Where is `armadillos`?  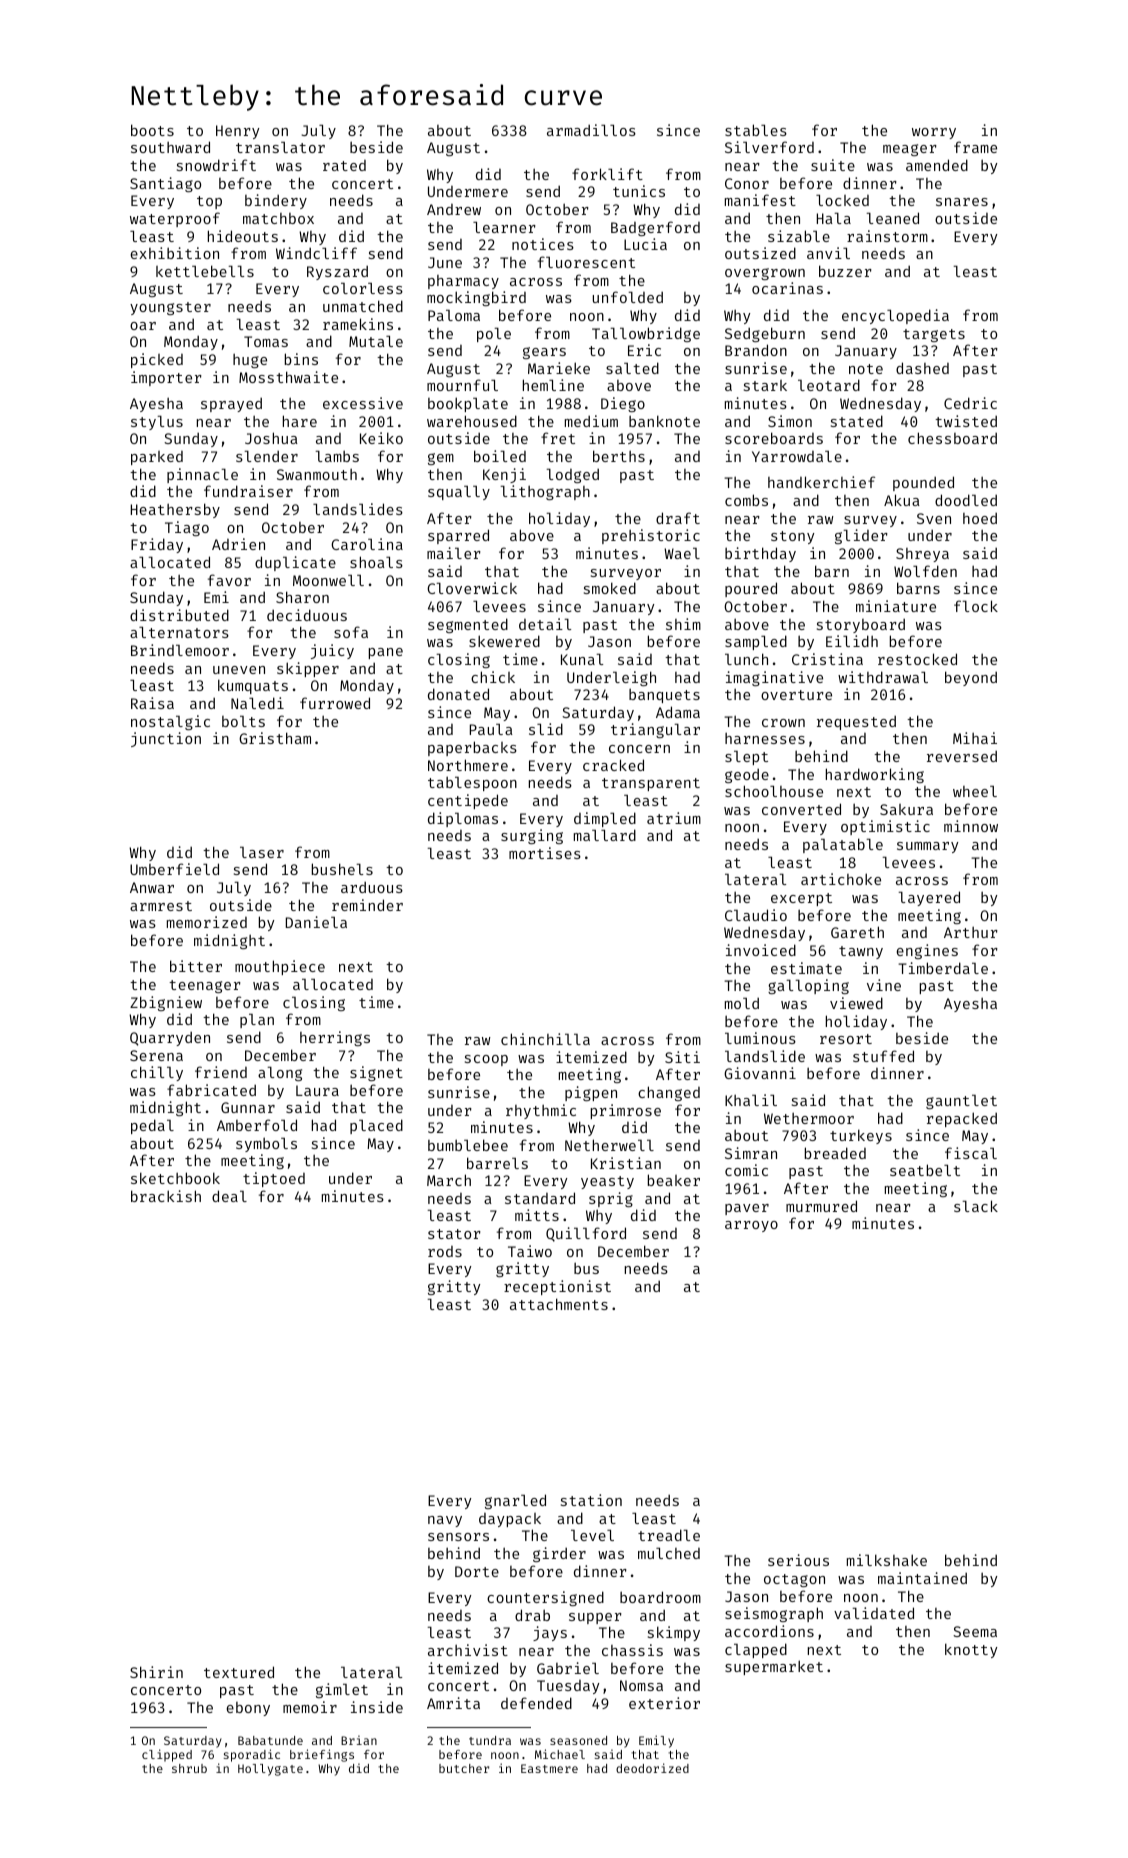 armadillos is located at coordinates (591, 130).
